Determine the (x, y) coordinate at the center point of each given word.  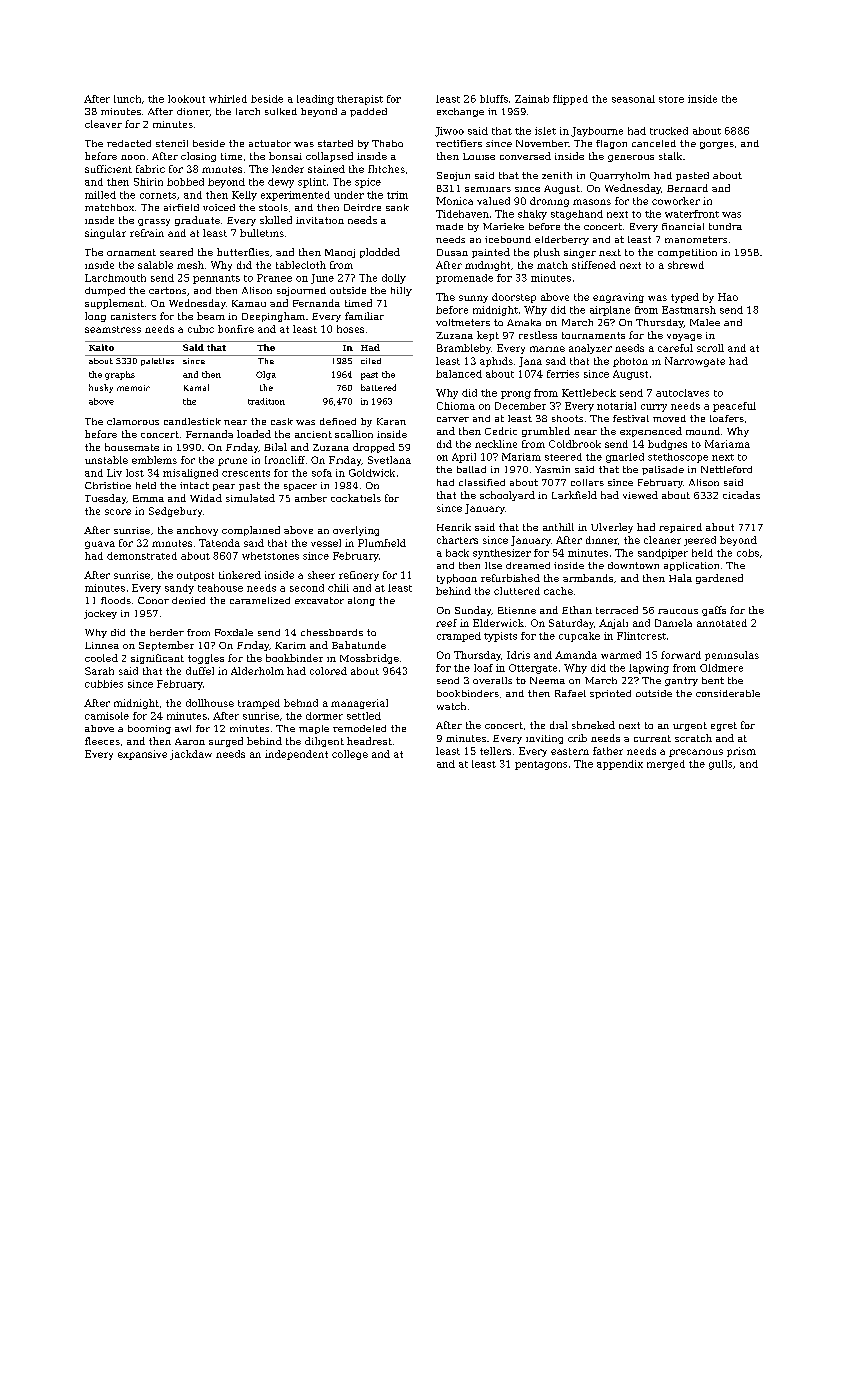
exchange (460, 112)
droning (549, 202)
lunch (127, 99)
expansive (142, 755)
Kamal (196, 387)
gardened (719, 579)
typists (500, 637)
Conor (153, 600)
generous (631, 158)
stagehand (577, 215)
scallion (354, 434)
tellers (495, 751)
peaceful (734, 407)
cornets (158, 195)
